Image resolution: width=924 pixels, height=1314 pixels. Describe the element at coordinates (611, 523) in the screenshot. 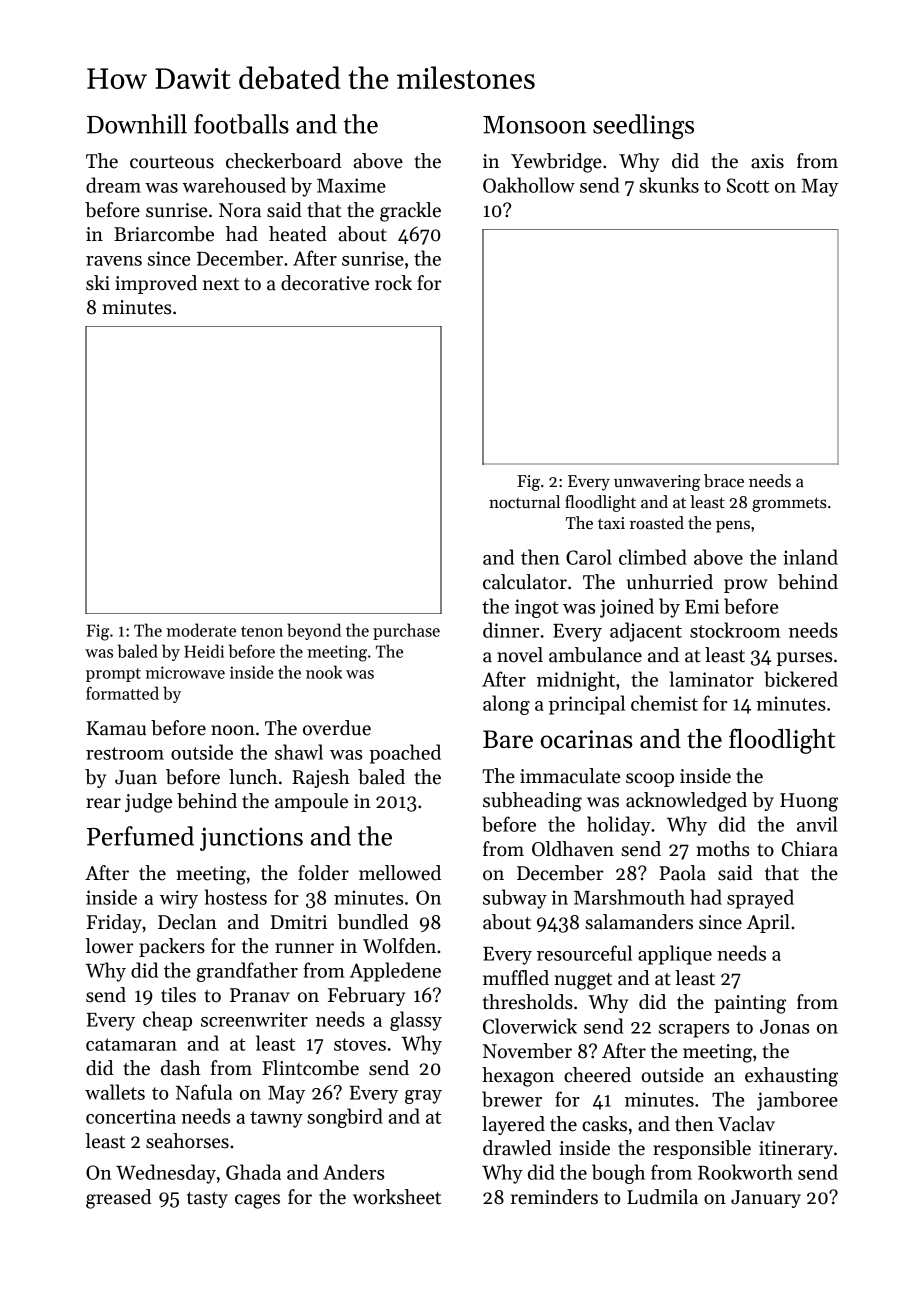

I see `taxi` at that location.
